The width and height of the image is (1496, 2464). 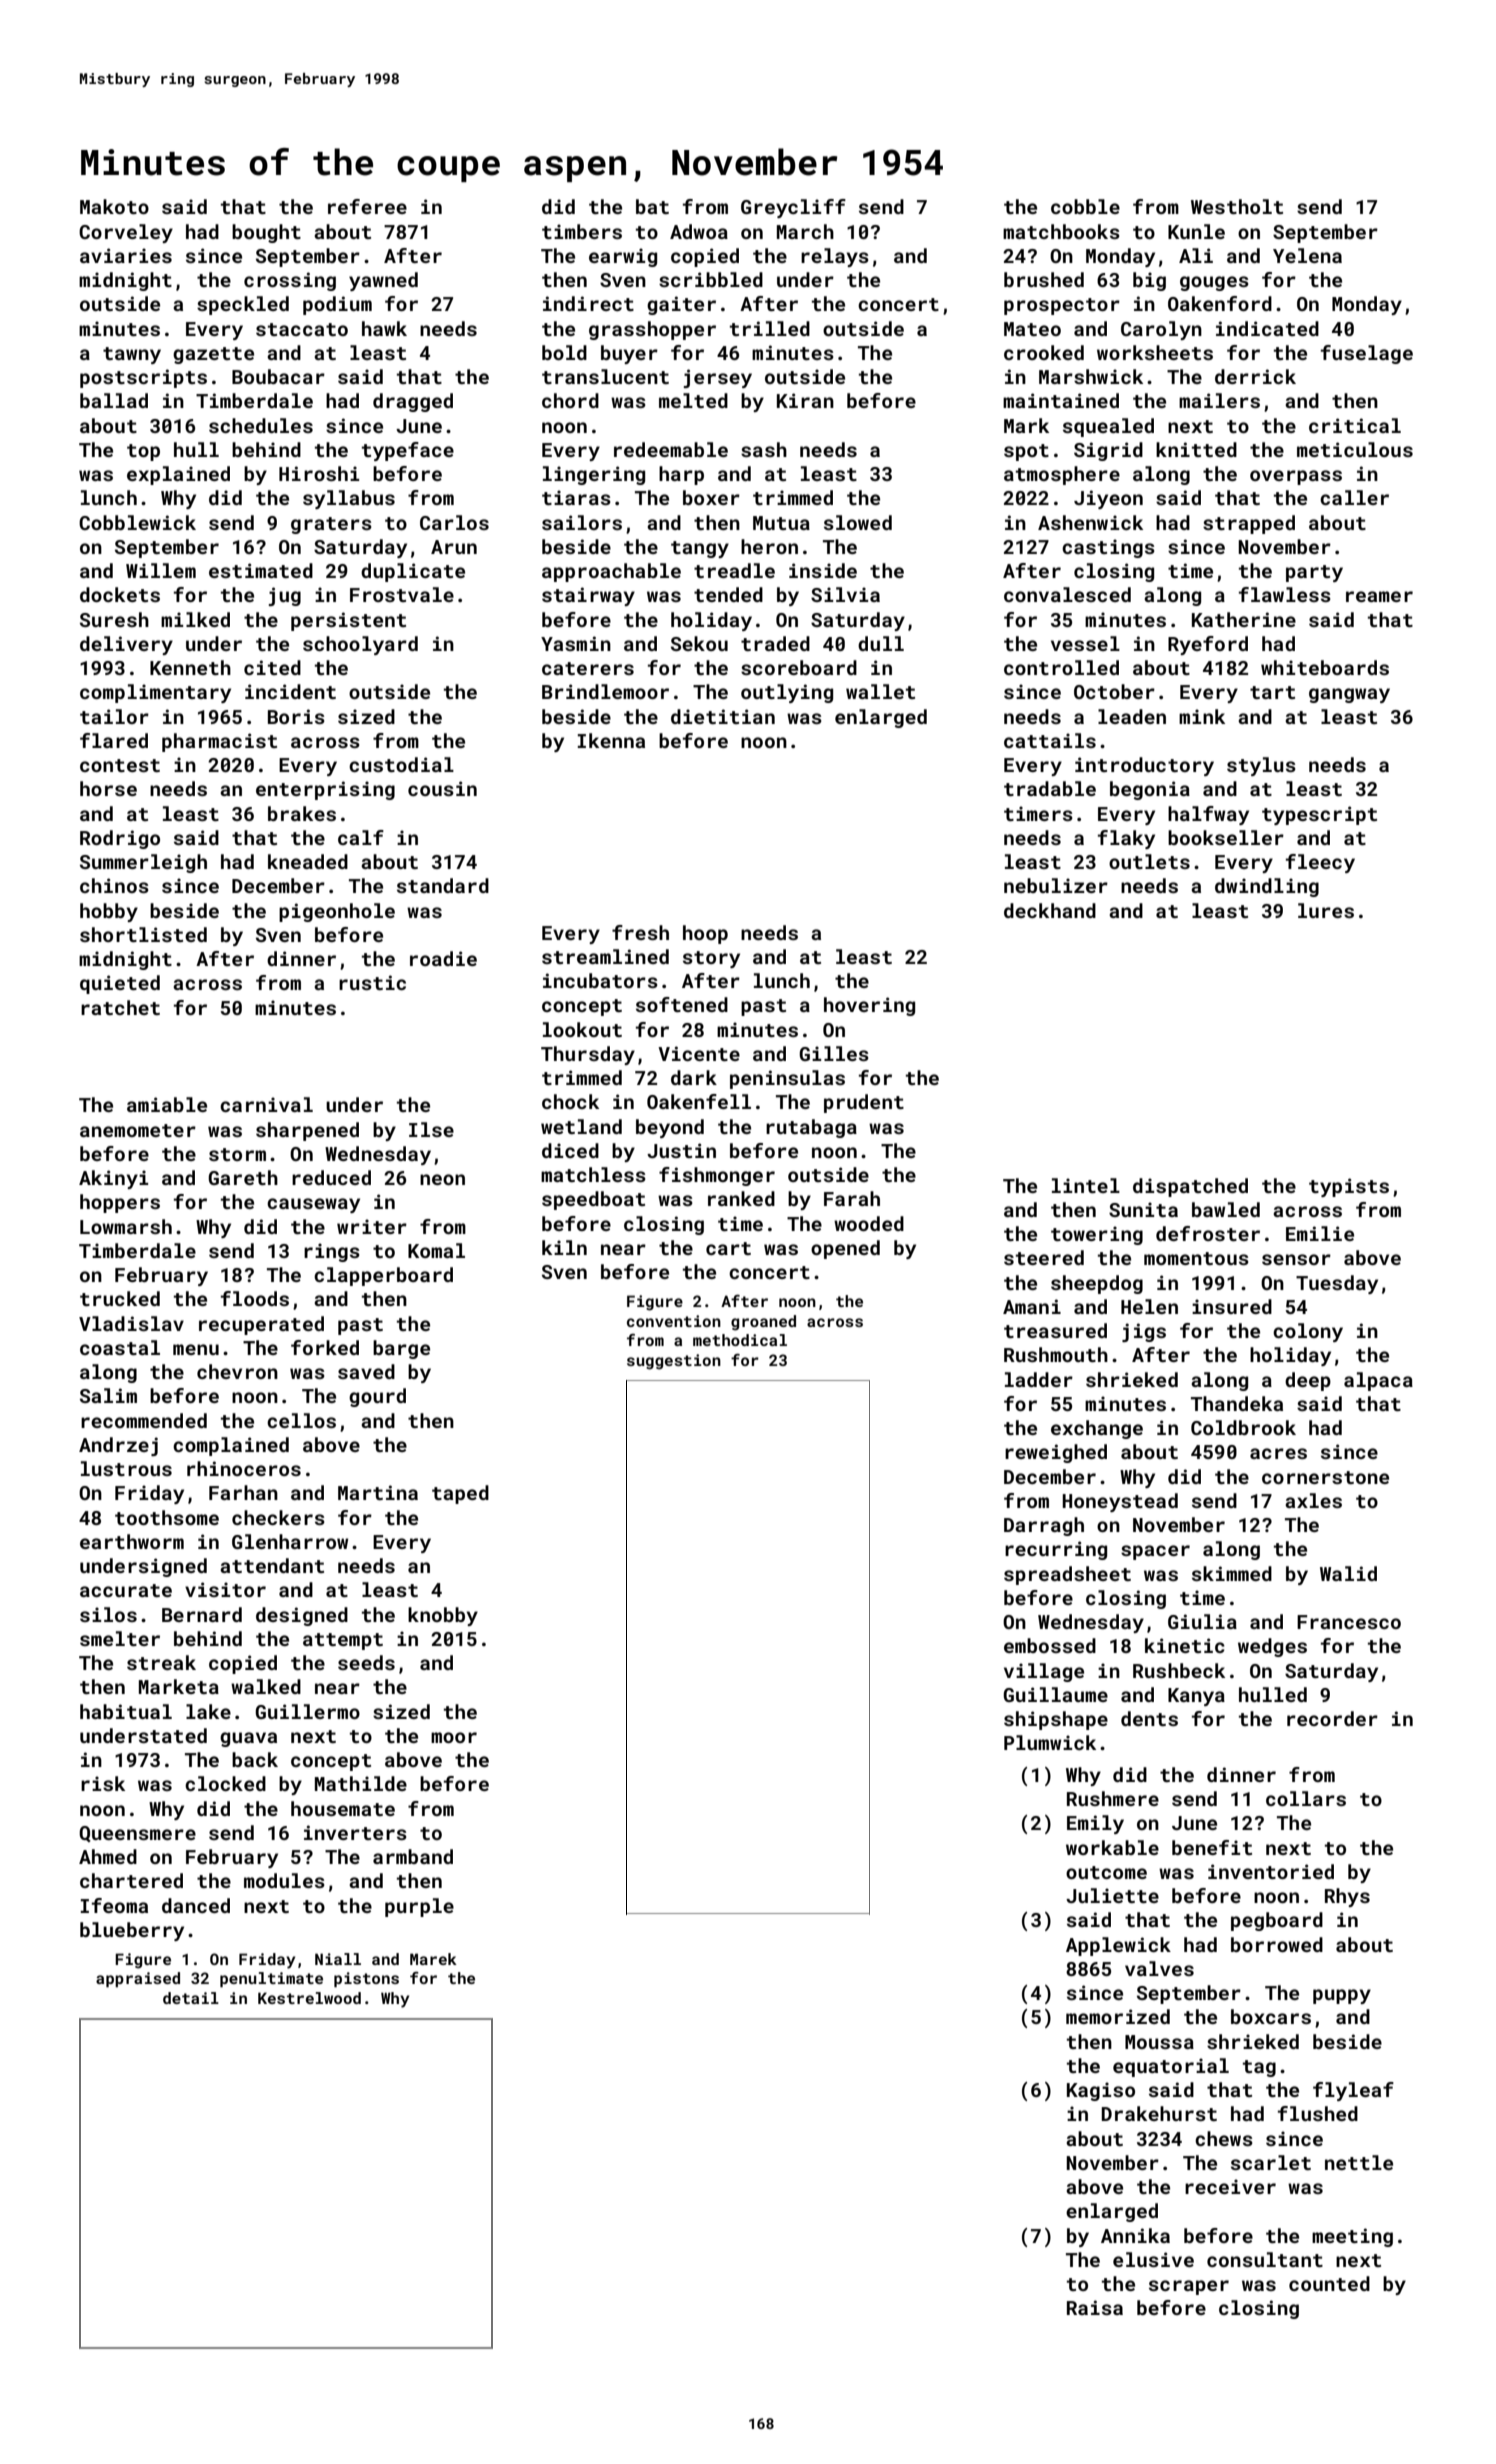 I want to click on Raisa, so click(x=1095, y=2307).
